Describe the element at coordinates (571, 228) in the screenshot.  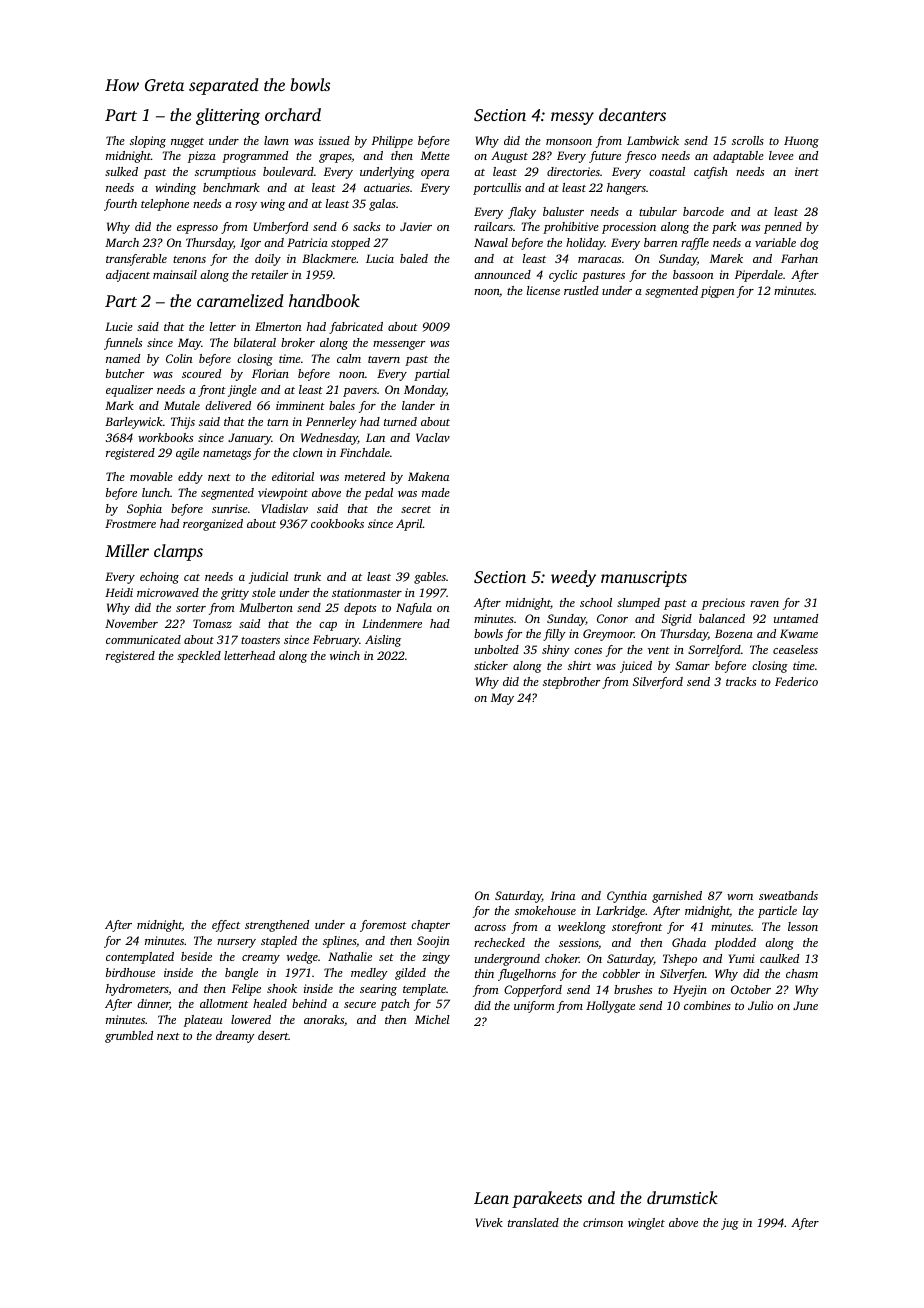
I see `prohibitive` at that location.
